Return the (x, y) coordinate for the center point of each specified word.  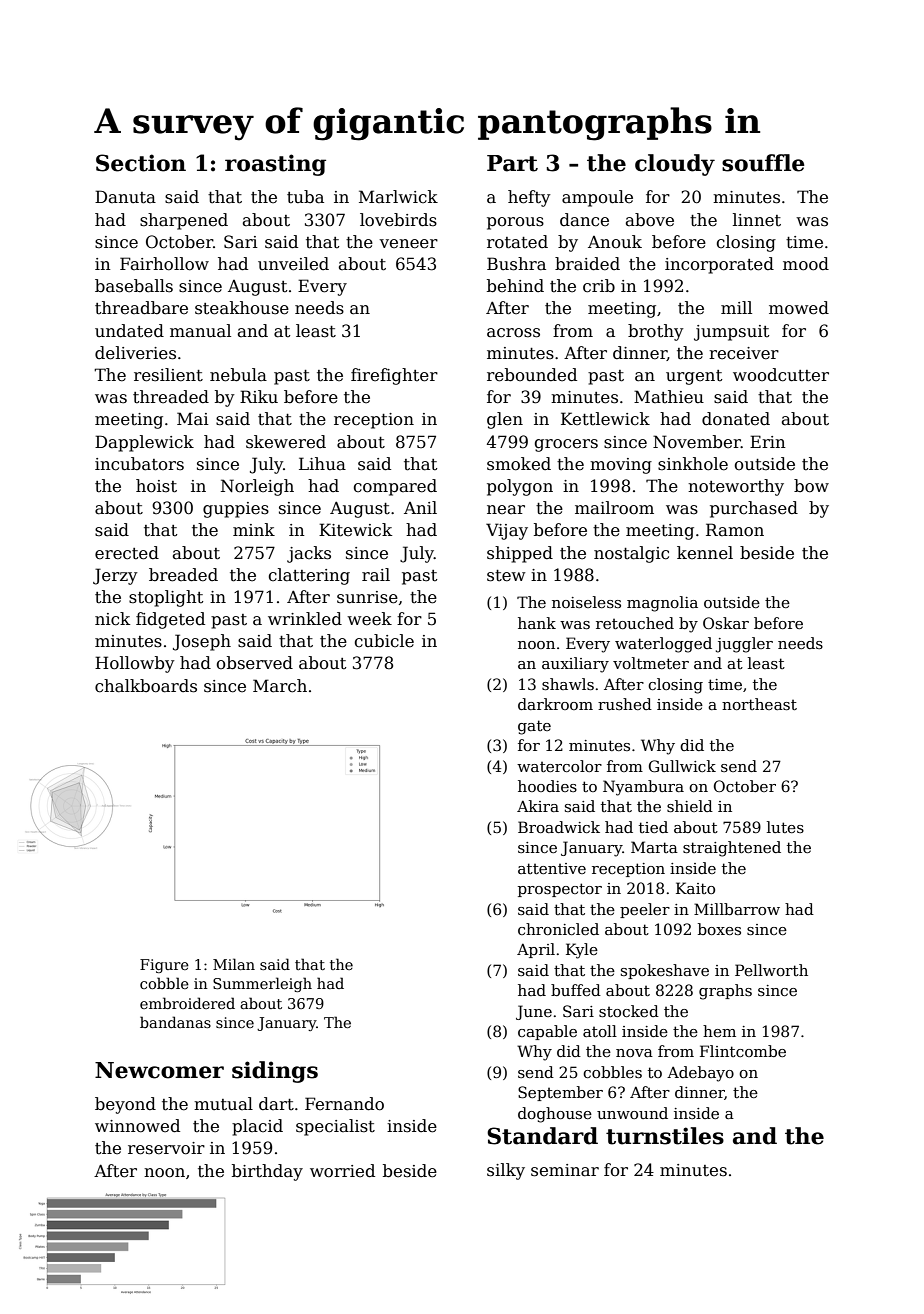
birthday (267, 1172)
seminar (565, 1170)
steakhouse (242, 308)
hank (537, 623)
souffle (763, 163)
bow (811, 486)
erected (127, 553)
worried (342, 1171)
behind (515, 286)
